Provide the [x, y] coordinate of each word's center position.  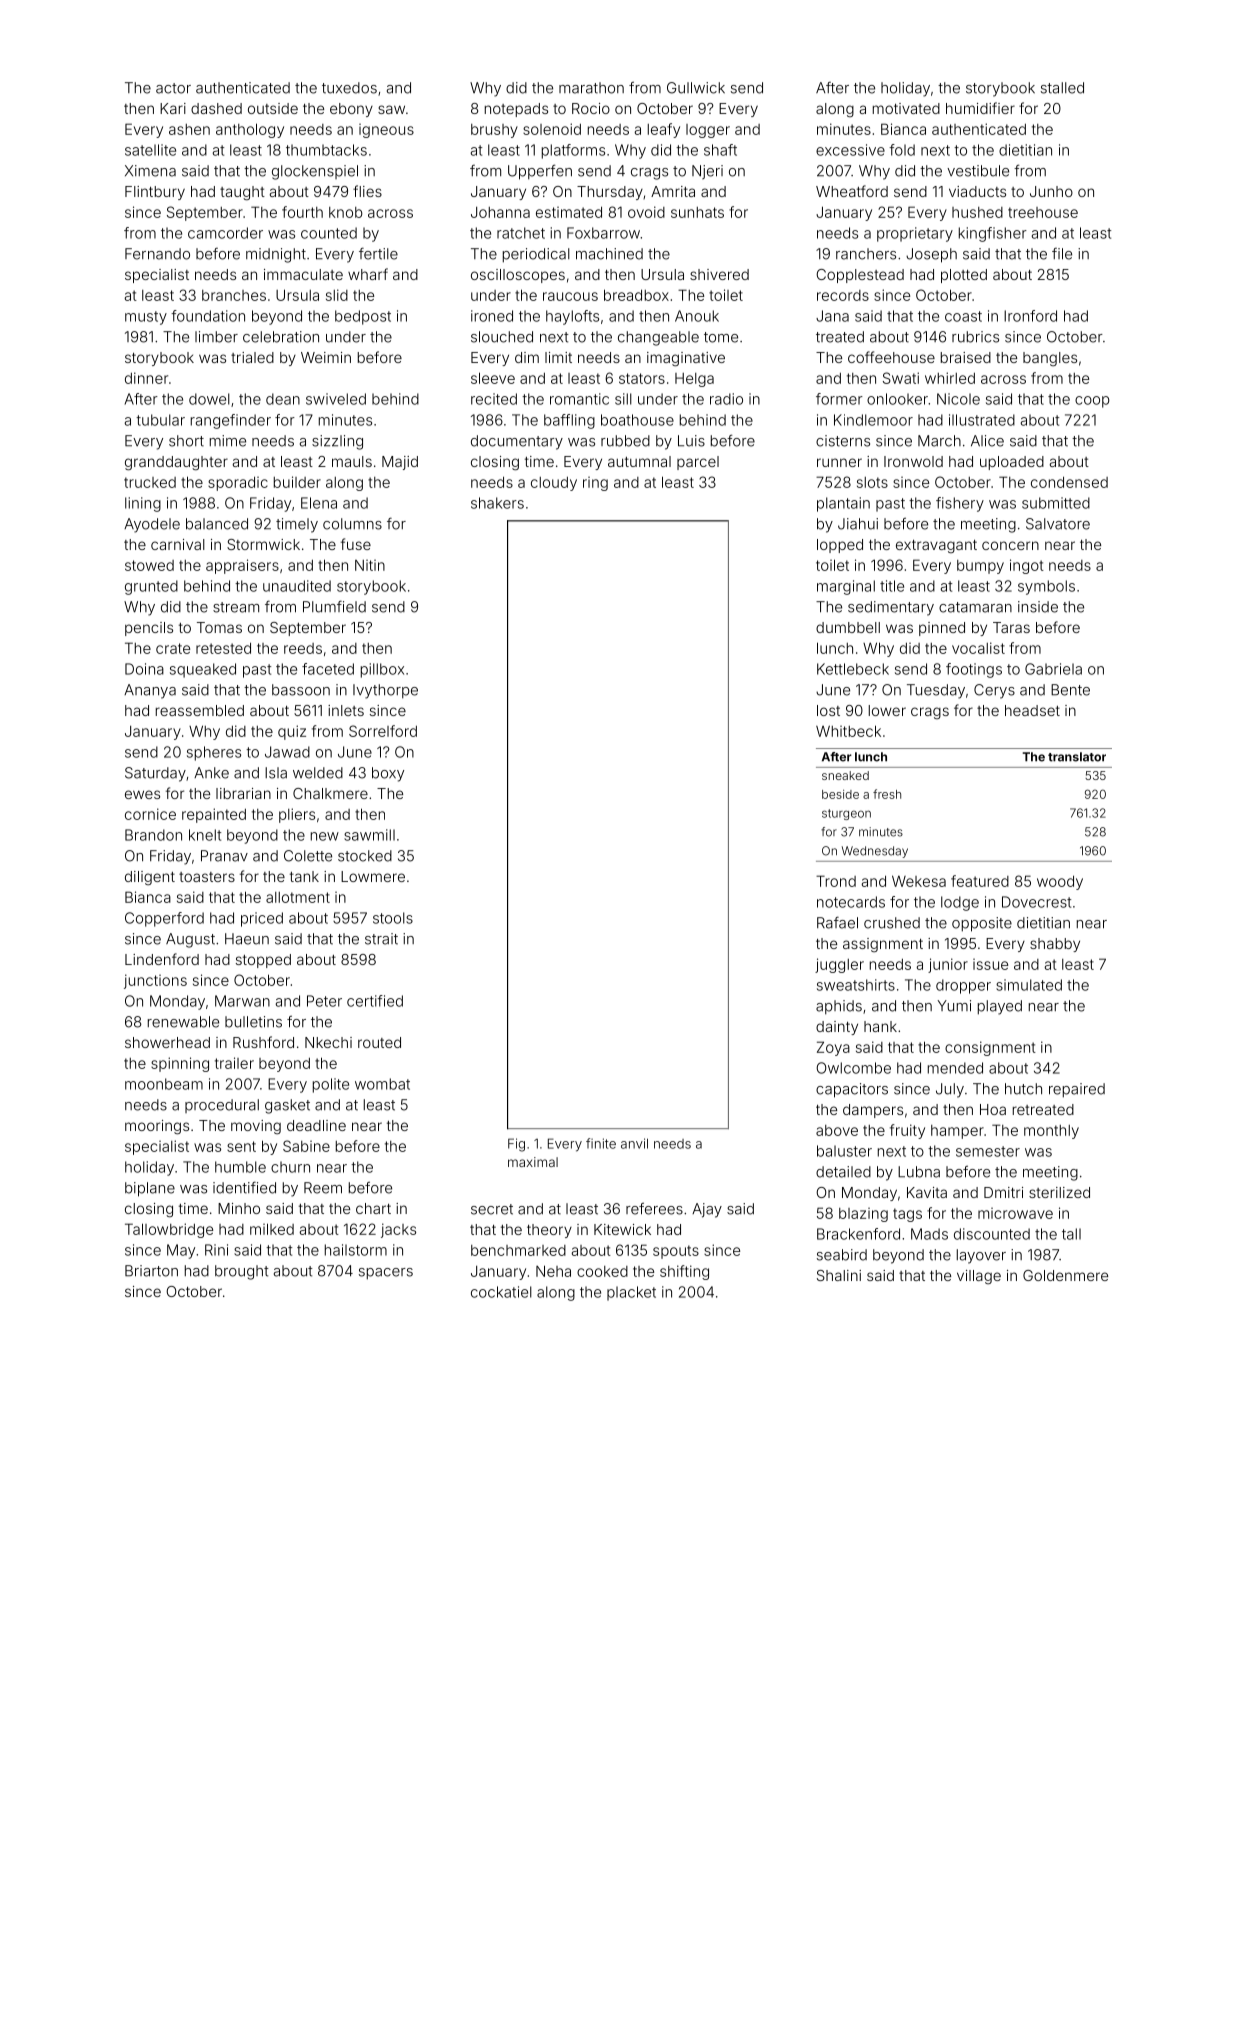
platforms [573, 151]
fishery [960, 504]
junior [948, 965]
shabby [1055, 945]
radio [726, 399]
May [181, 1251]
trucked [150, 482]
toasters [207, 877]
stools [393, 918]
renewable [183, 1022]
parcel [698, 463]
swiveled [336, 399]
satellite [150, 150]
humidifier [980, 108]
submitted [1056, 503]
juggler [839, 965]
